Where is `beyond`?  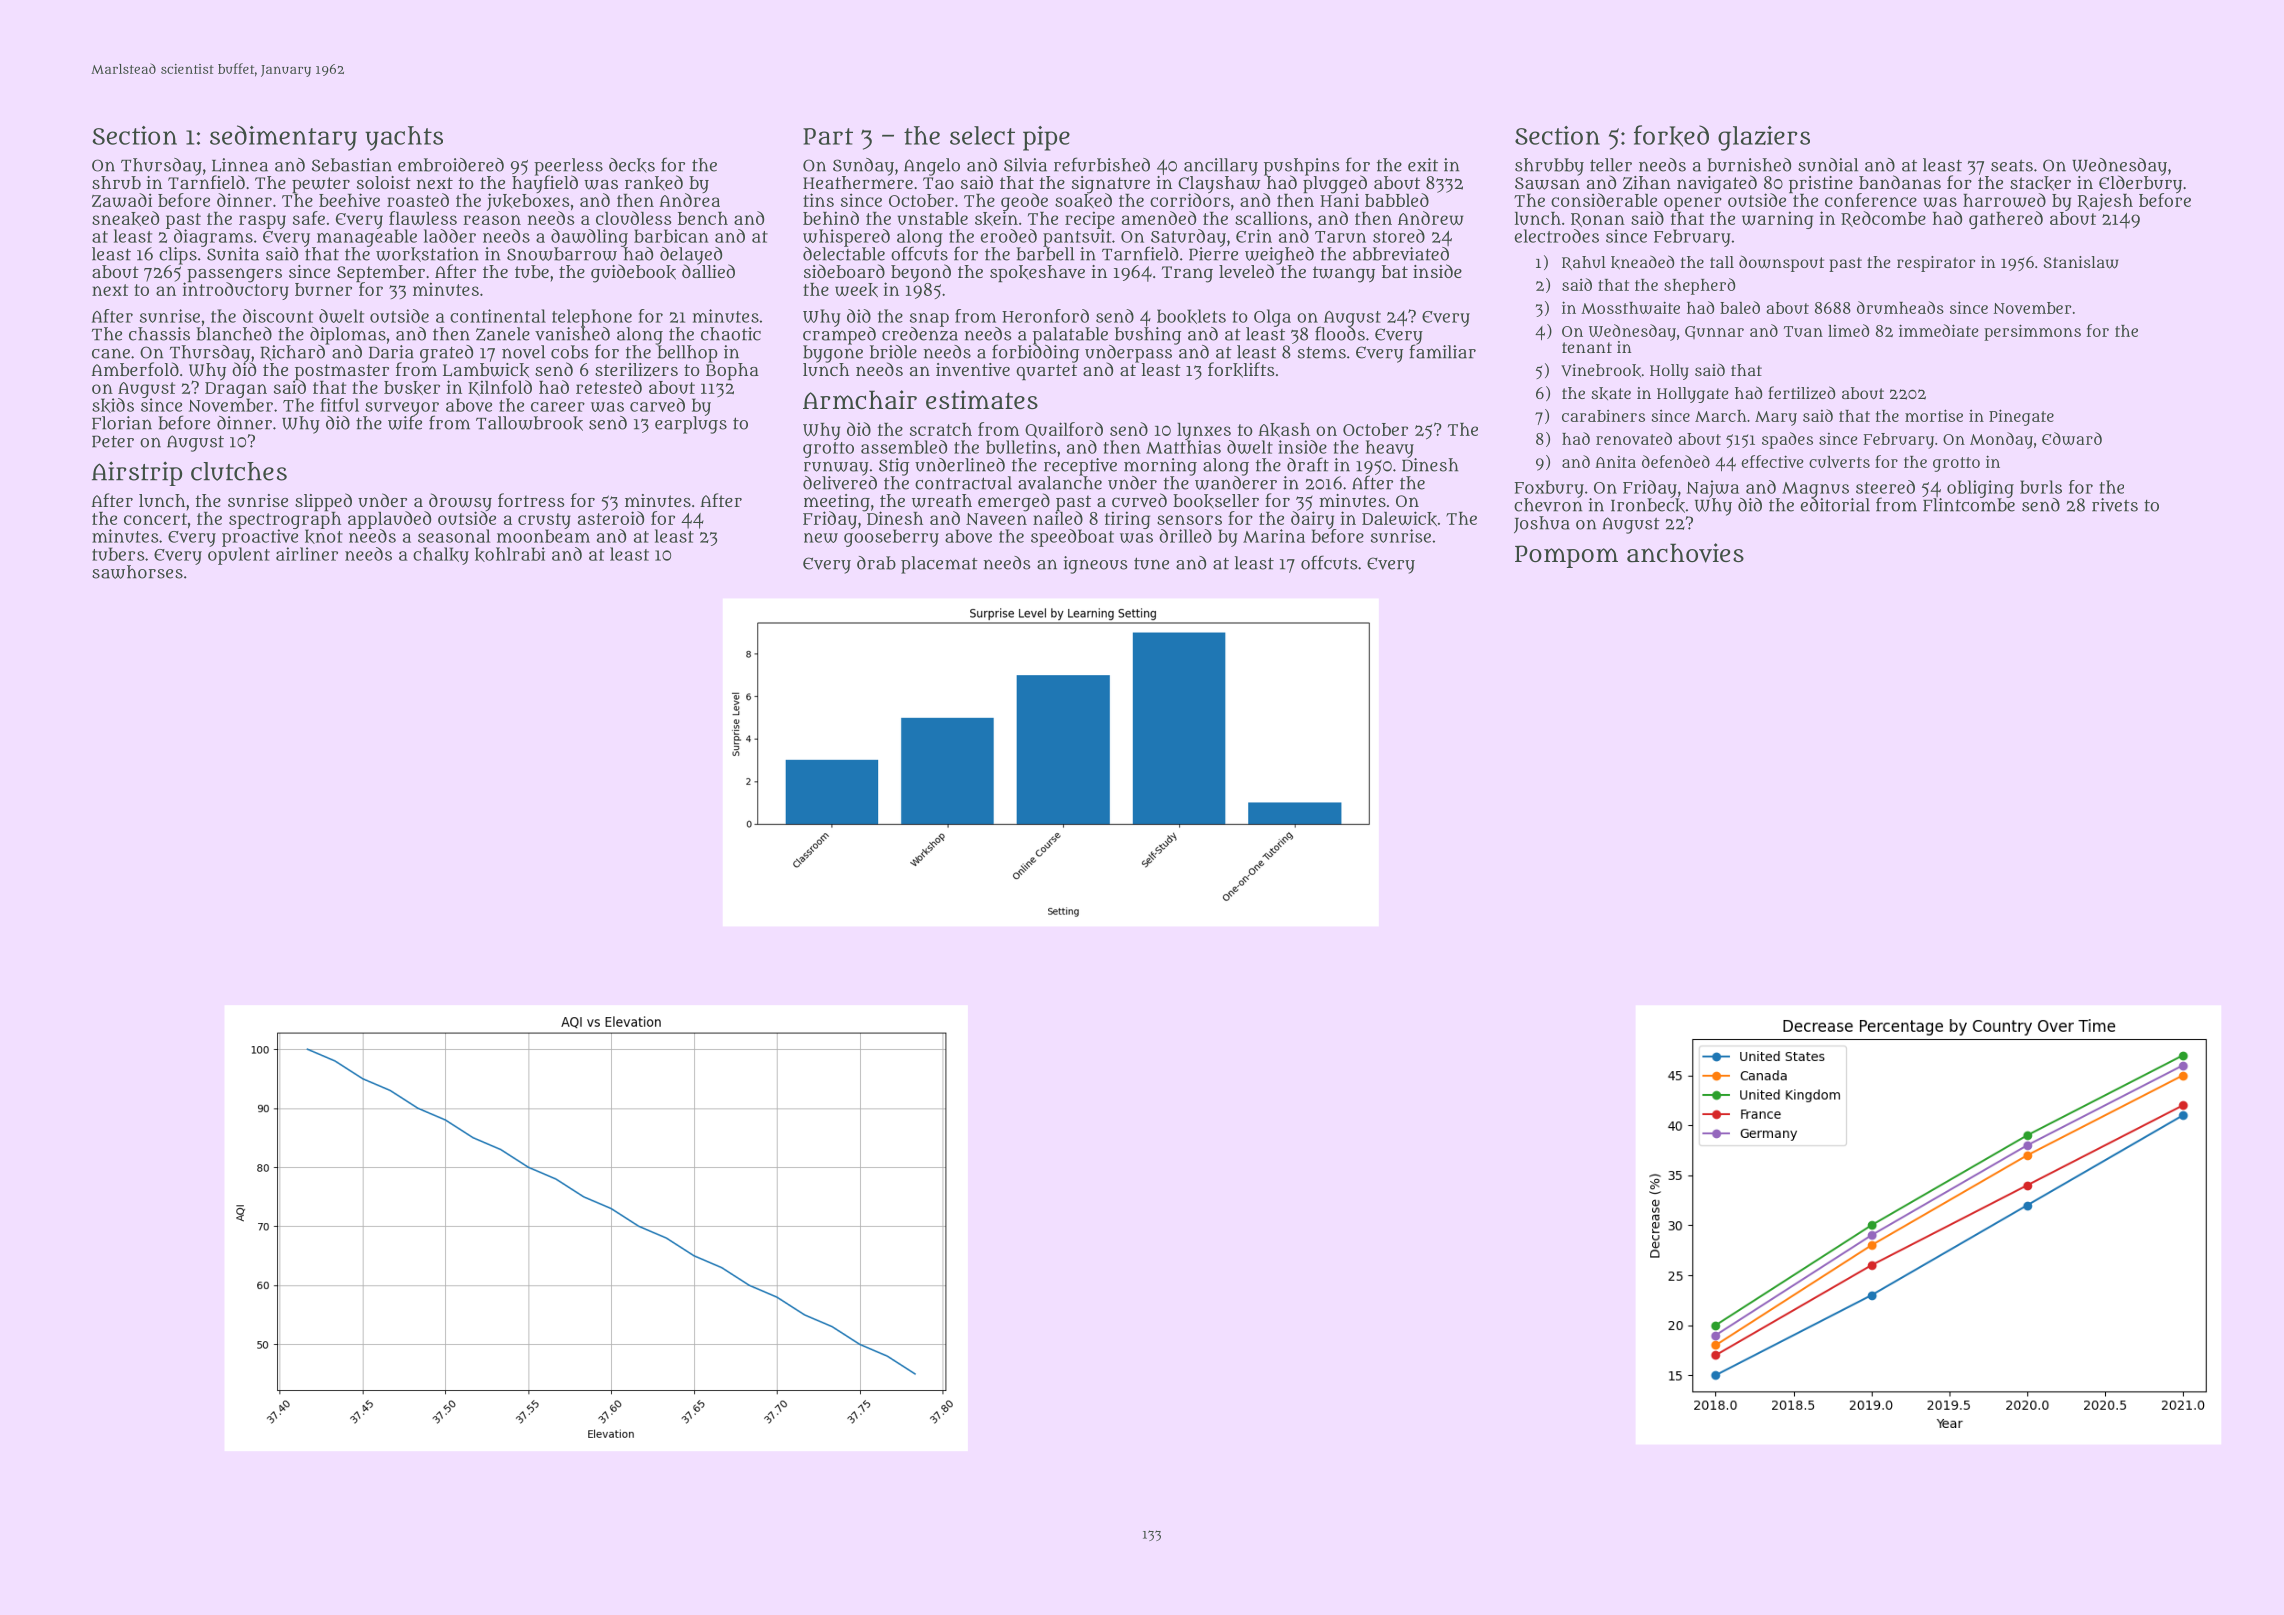
beyond is located at coordinates (921, 273).
